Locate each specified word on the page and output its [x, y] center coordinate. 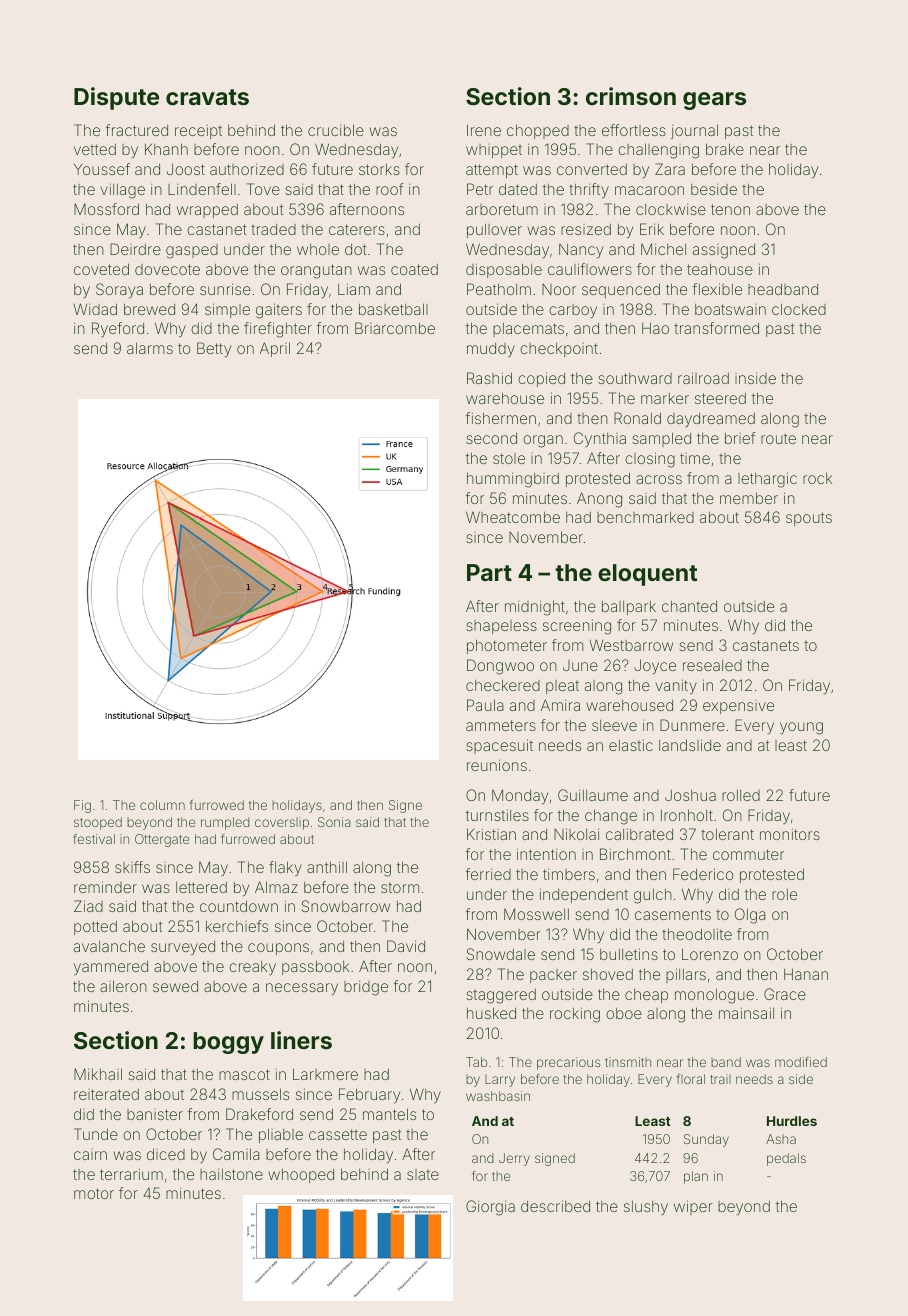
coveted [101, 269]
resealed [712, 665]
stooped [98, 823]
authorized [247, 169]
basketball [393, 309]
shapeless [501, 627]
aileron [123, 986]
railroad [703, 378]
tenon [730, 209]
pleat [562, 687]
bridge [366, 988]
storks [379, 169]
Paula [485, 705]
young [801, 728]
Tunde [96, 1134]
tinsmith [628, 1062]
